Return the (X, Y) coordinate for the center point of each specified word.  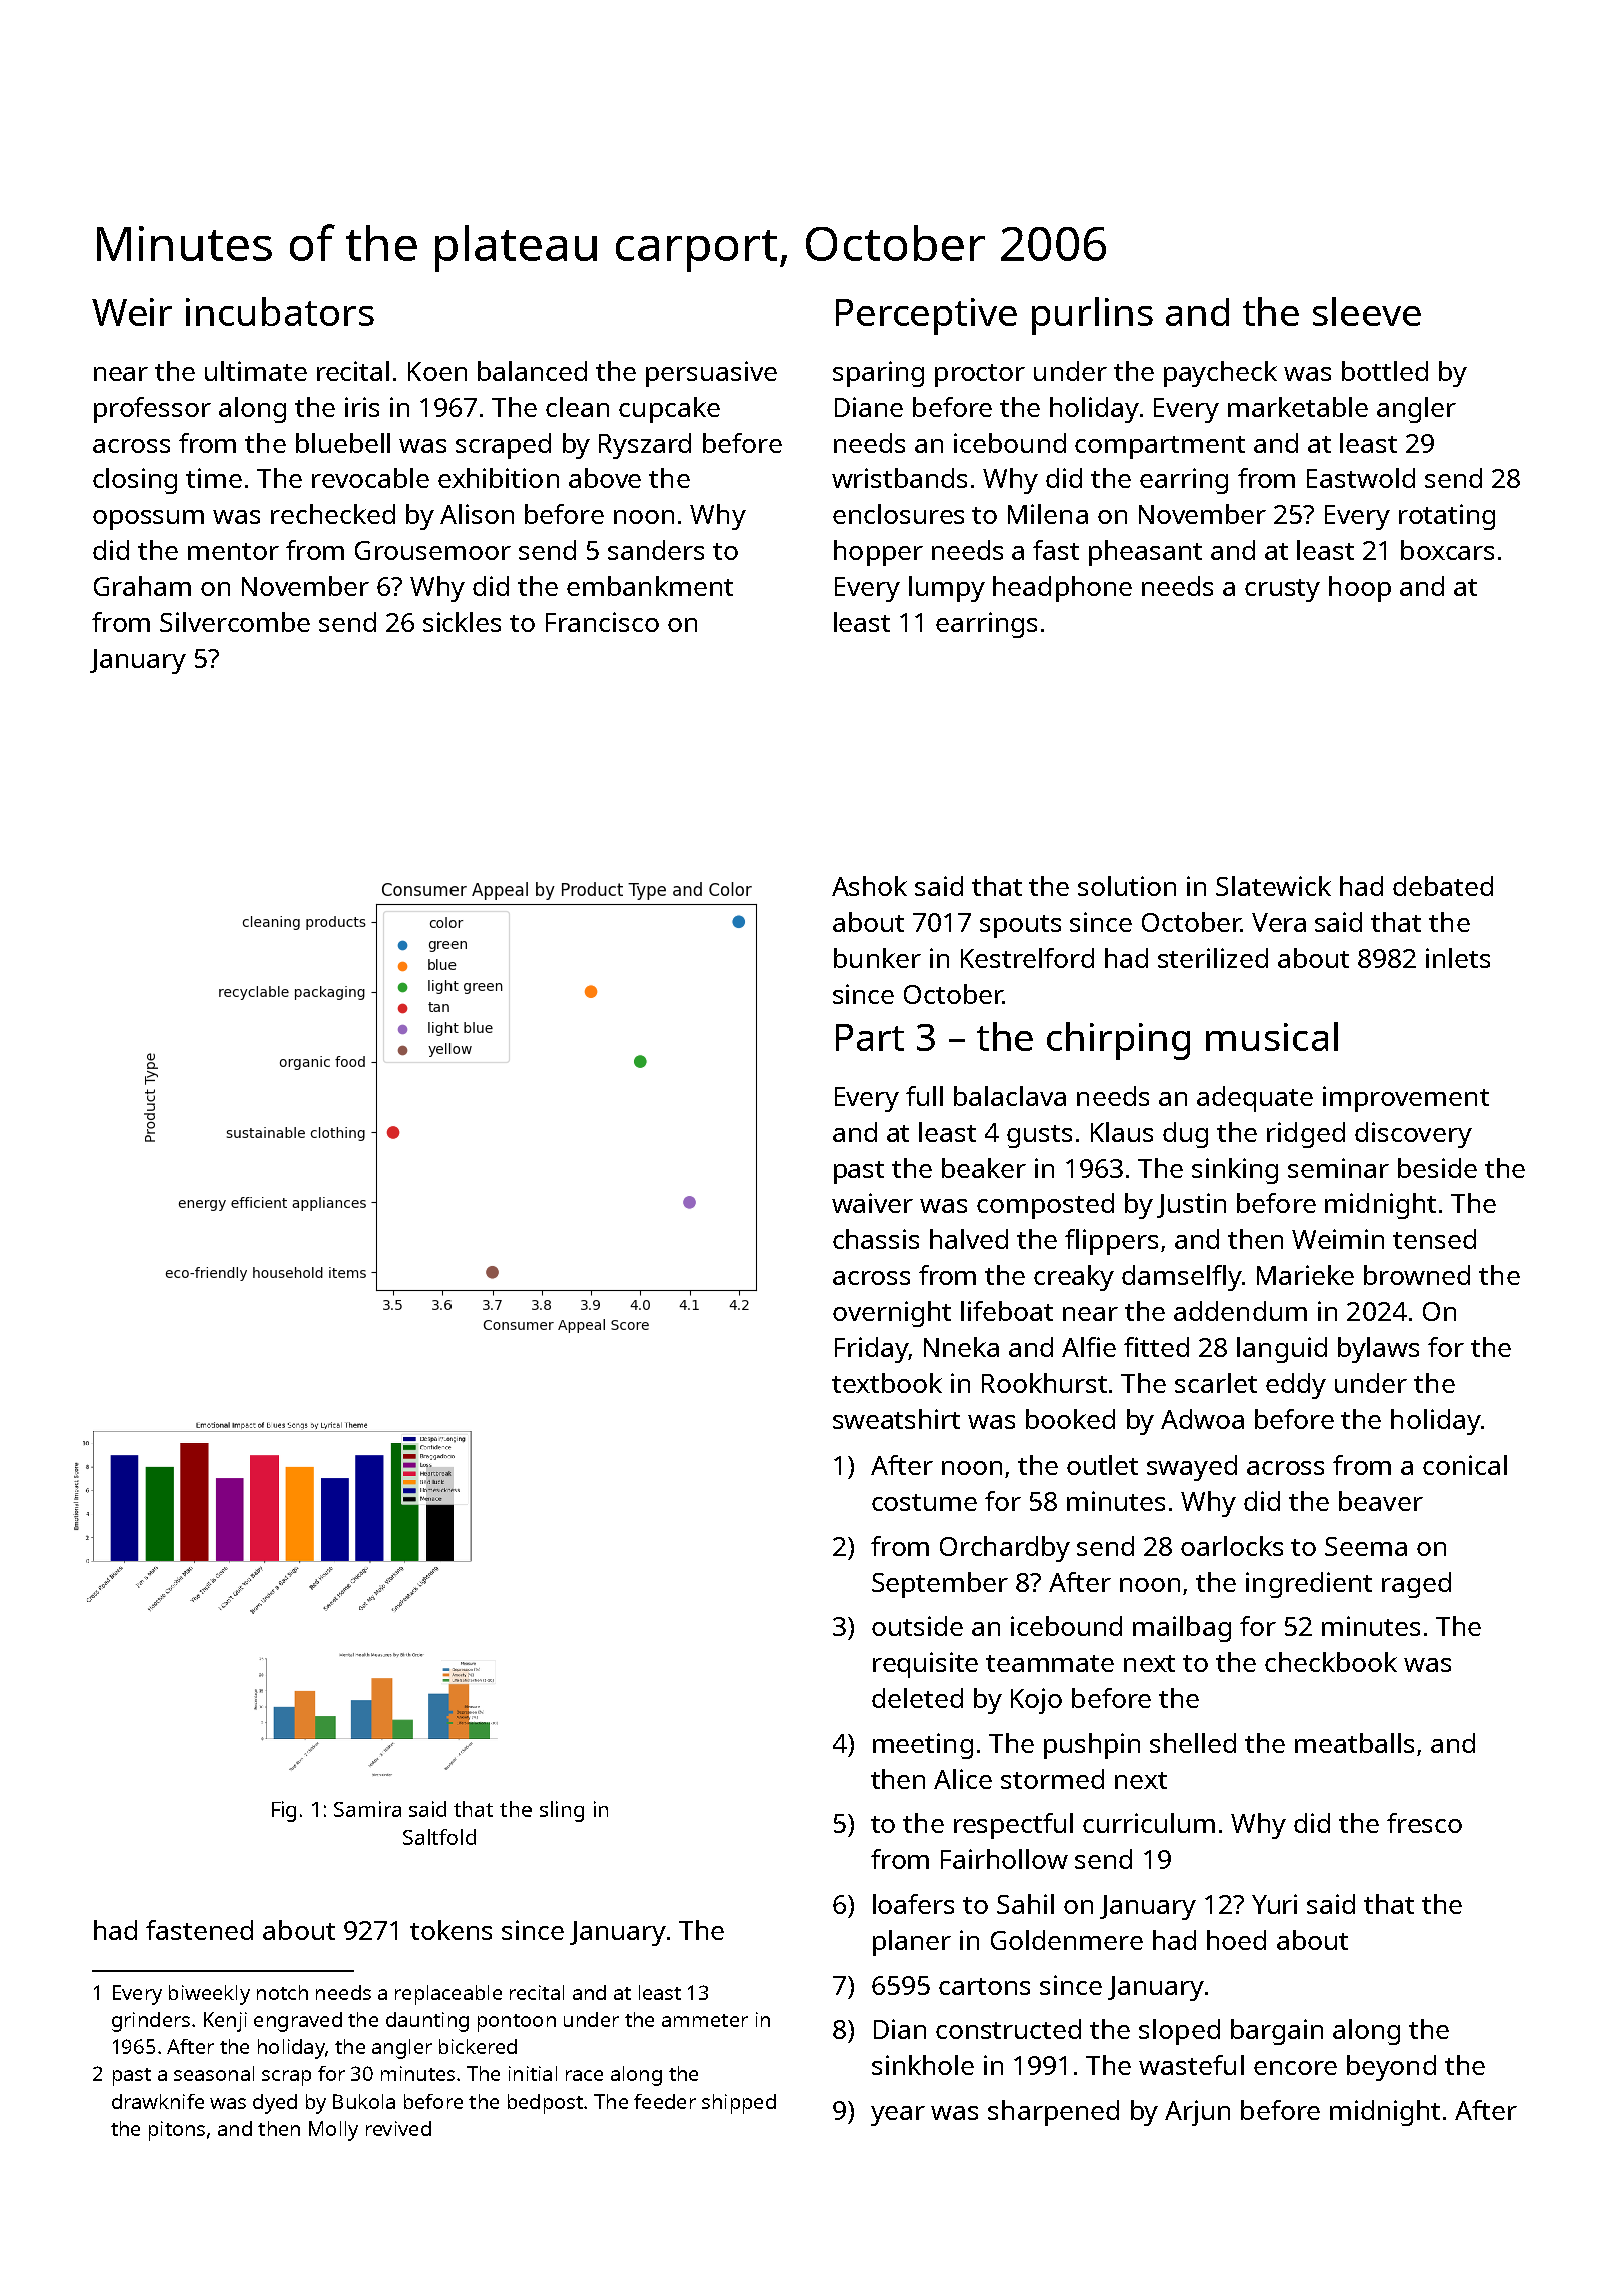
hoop (1360, 589)
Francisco (602, 622)
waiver (872, 1203)
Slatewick (1273, 886)
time (214, 478)
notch (282, 1992)
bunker (877, 958)
